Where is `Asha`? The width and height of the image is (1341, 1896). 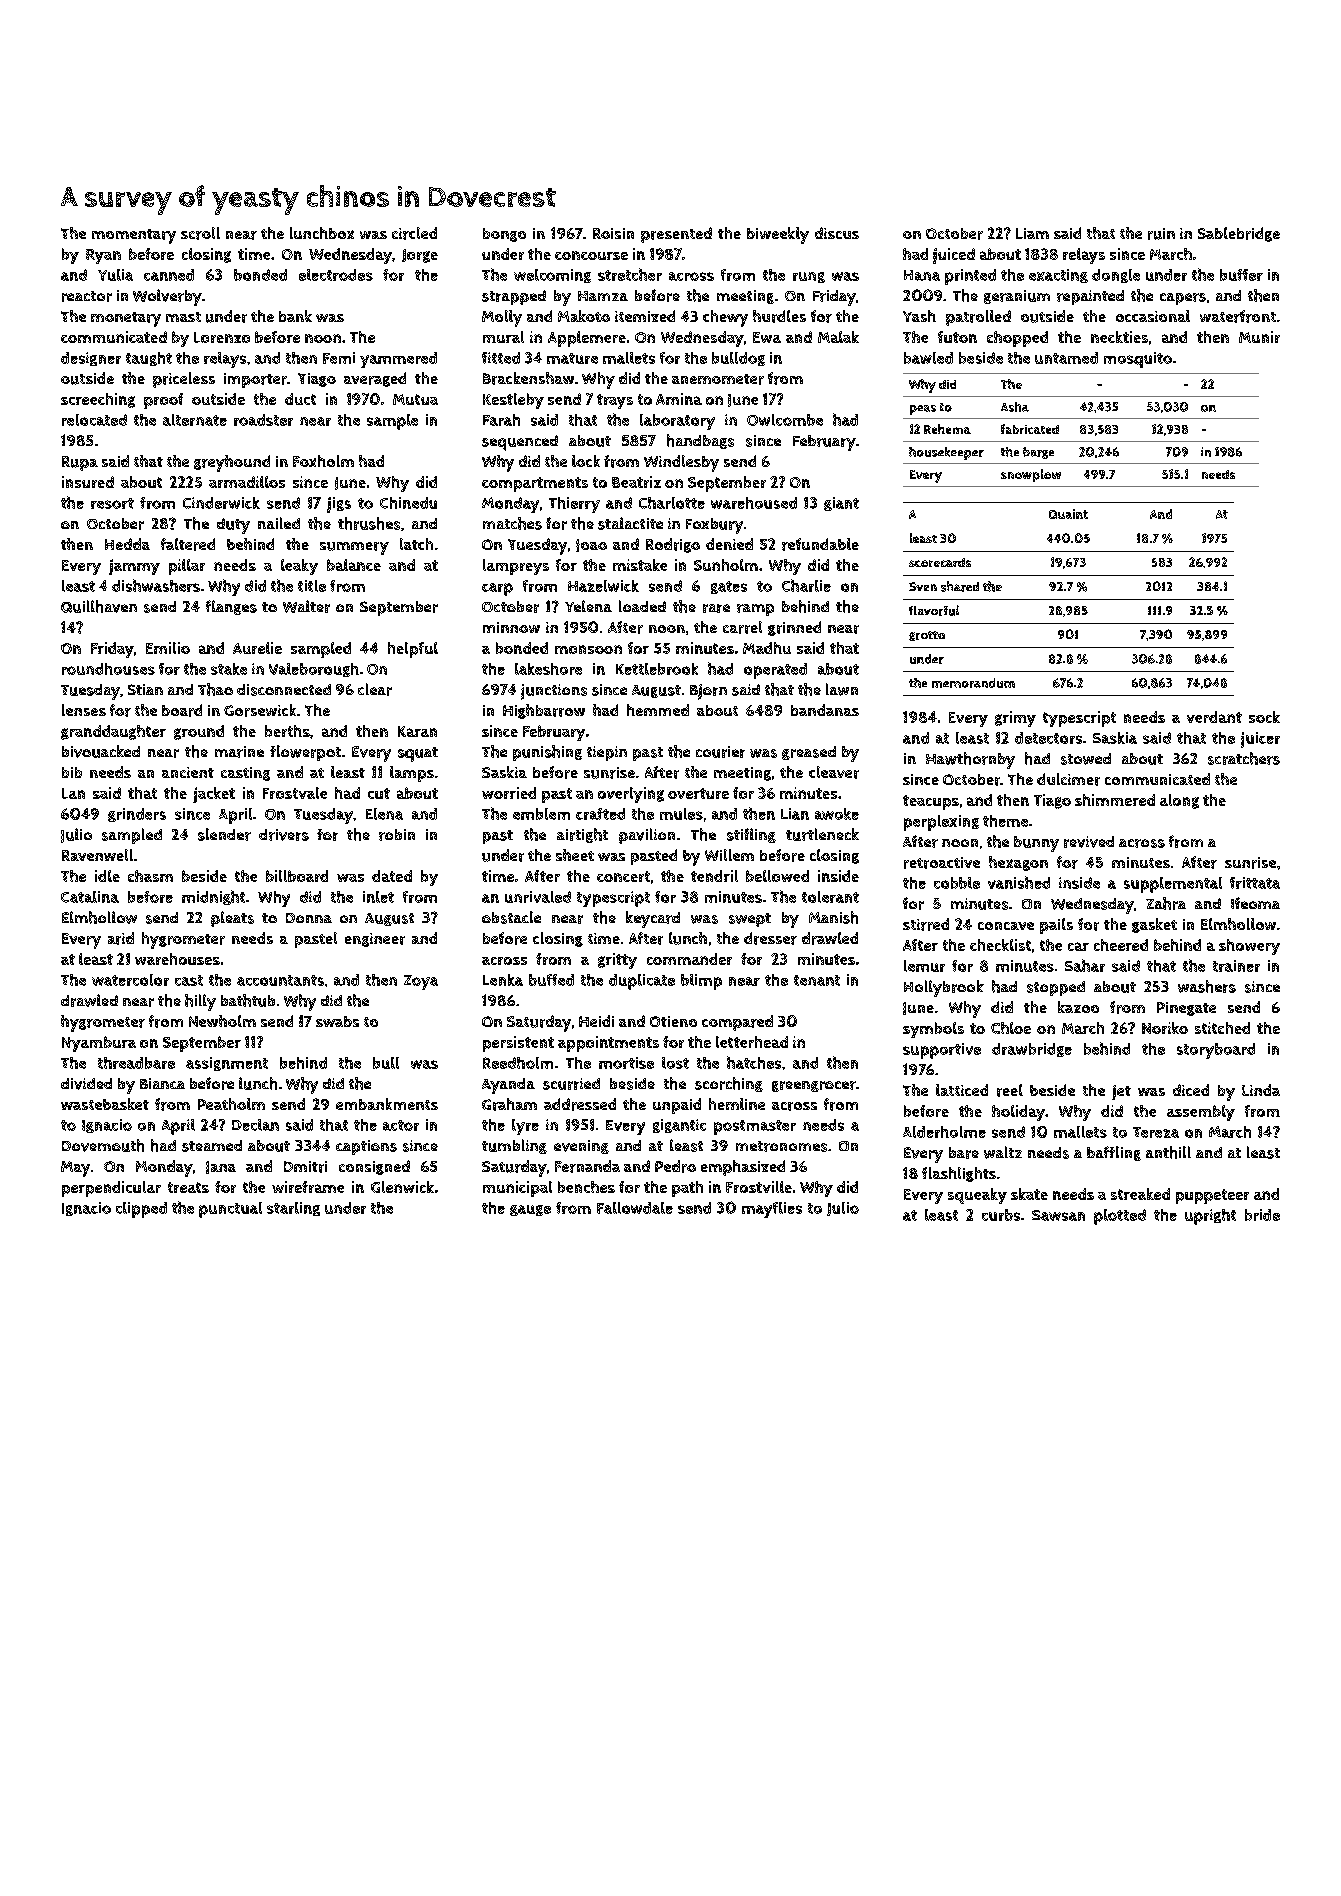
Asha is located at coordinates (1015, 407).
